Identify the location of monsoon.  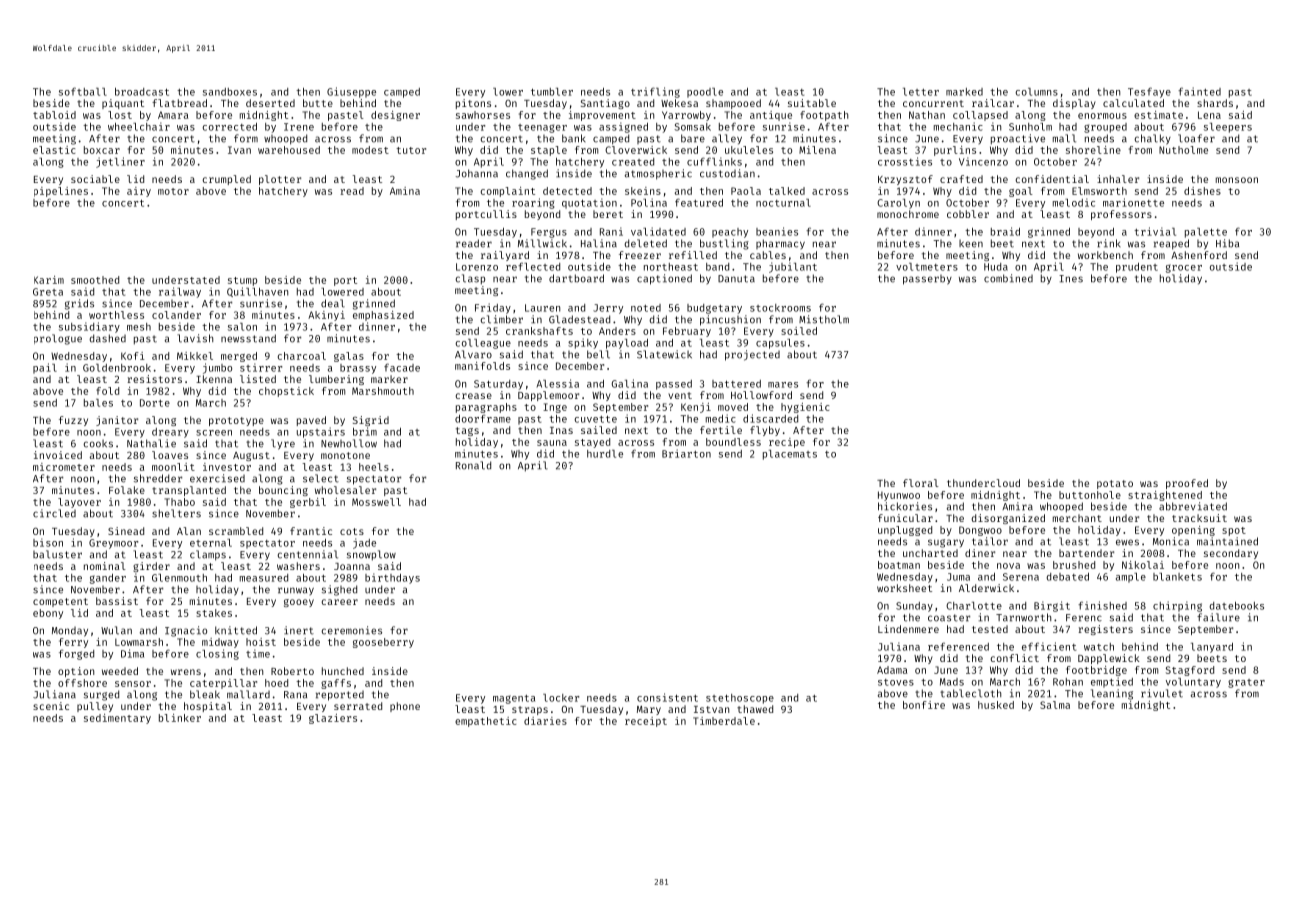
(1237, 180).
